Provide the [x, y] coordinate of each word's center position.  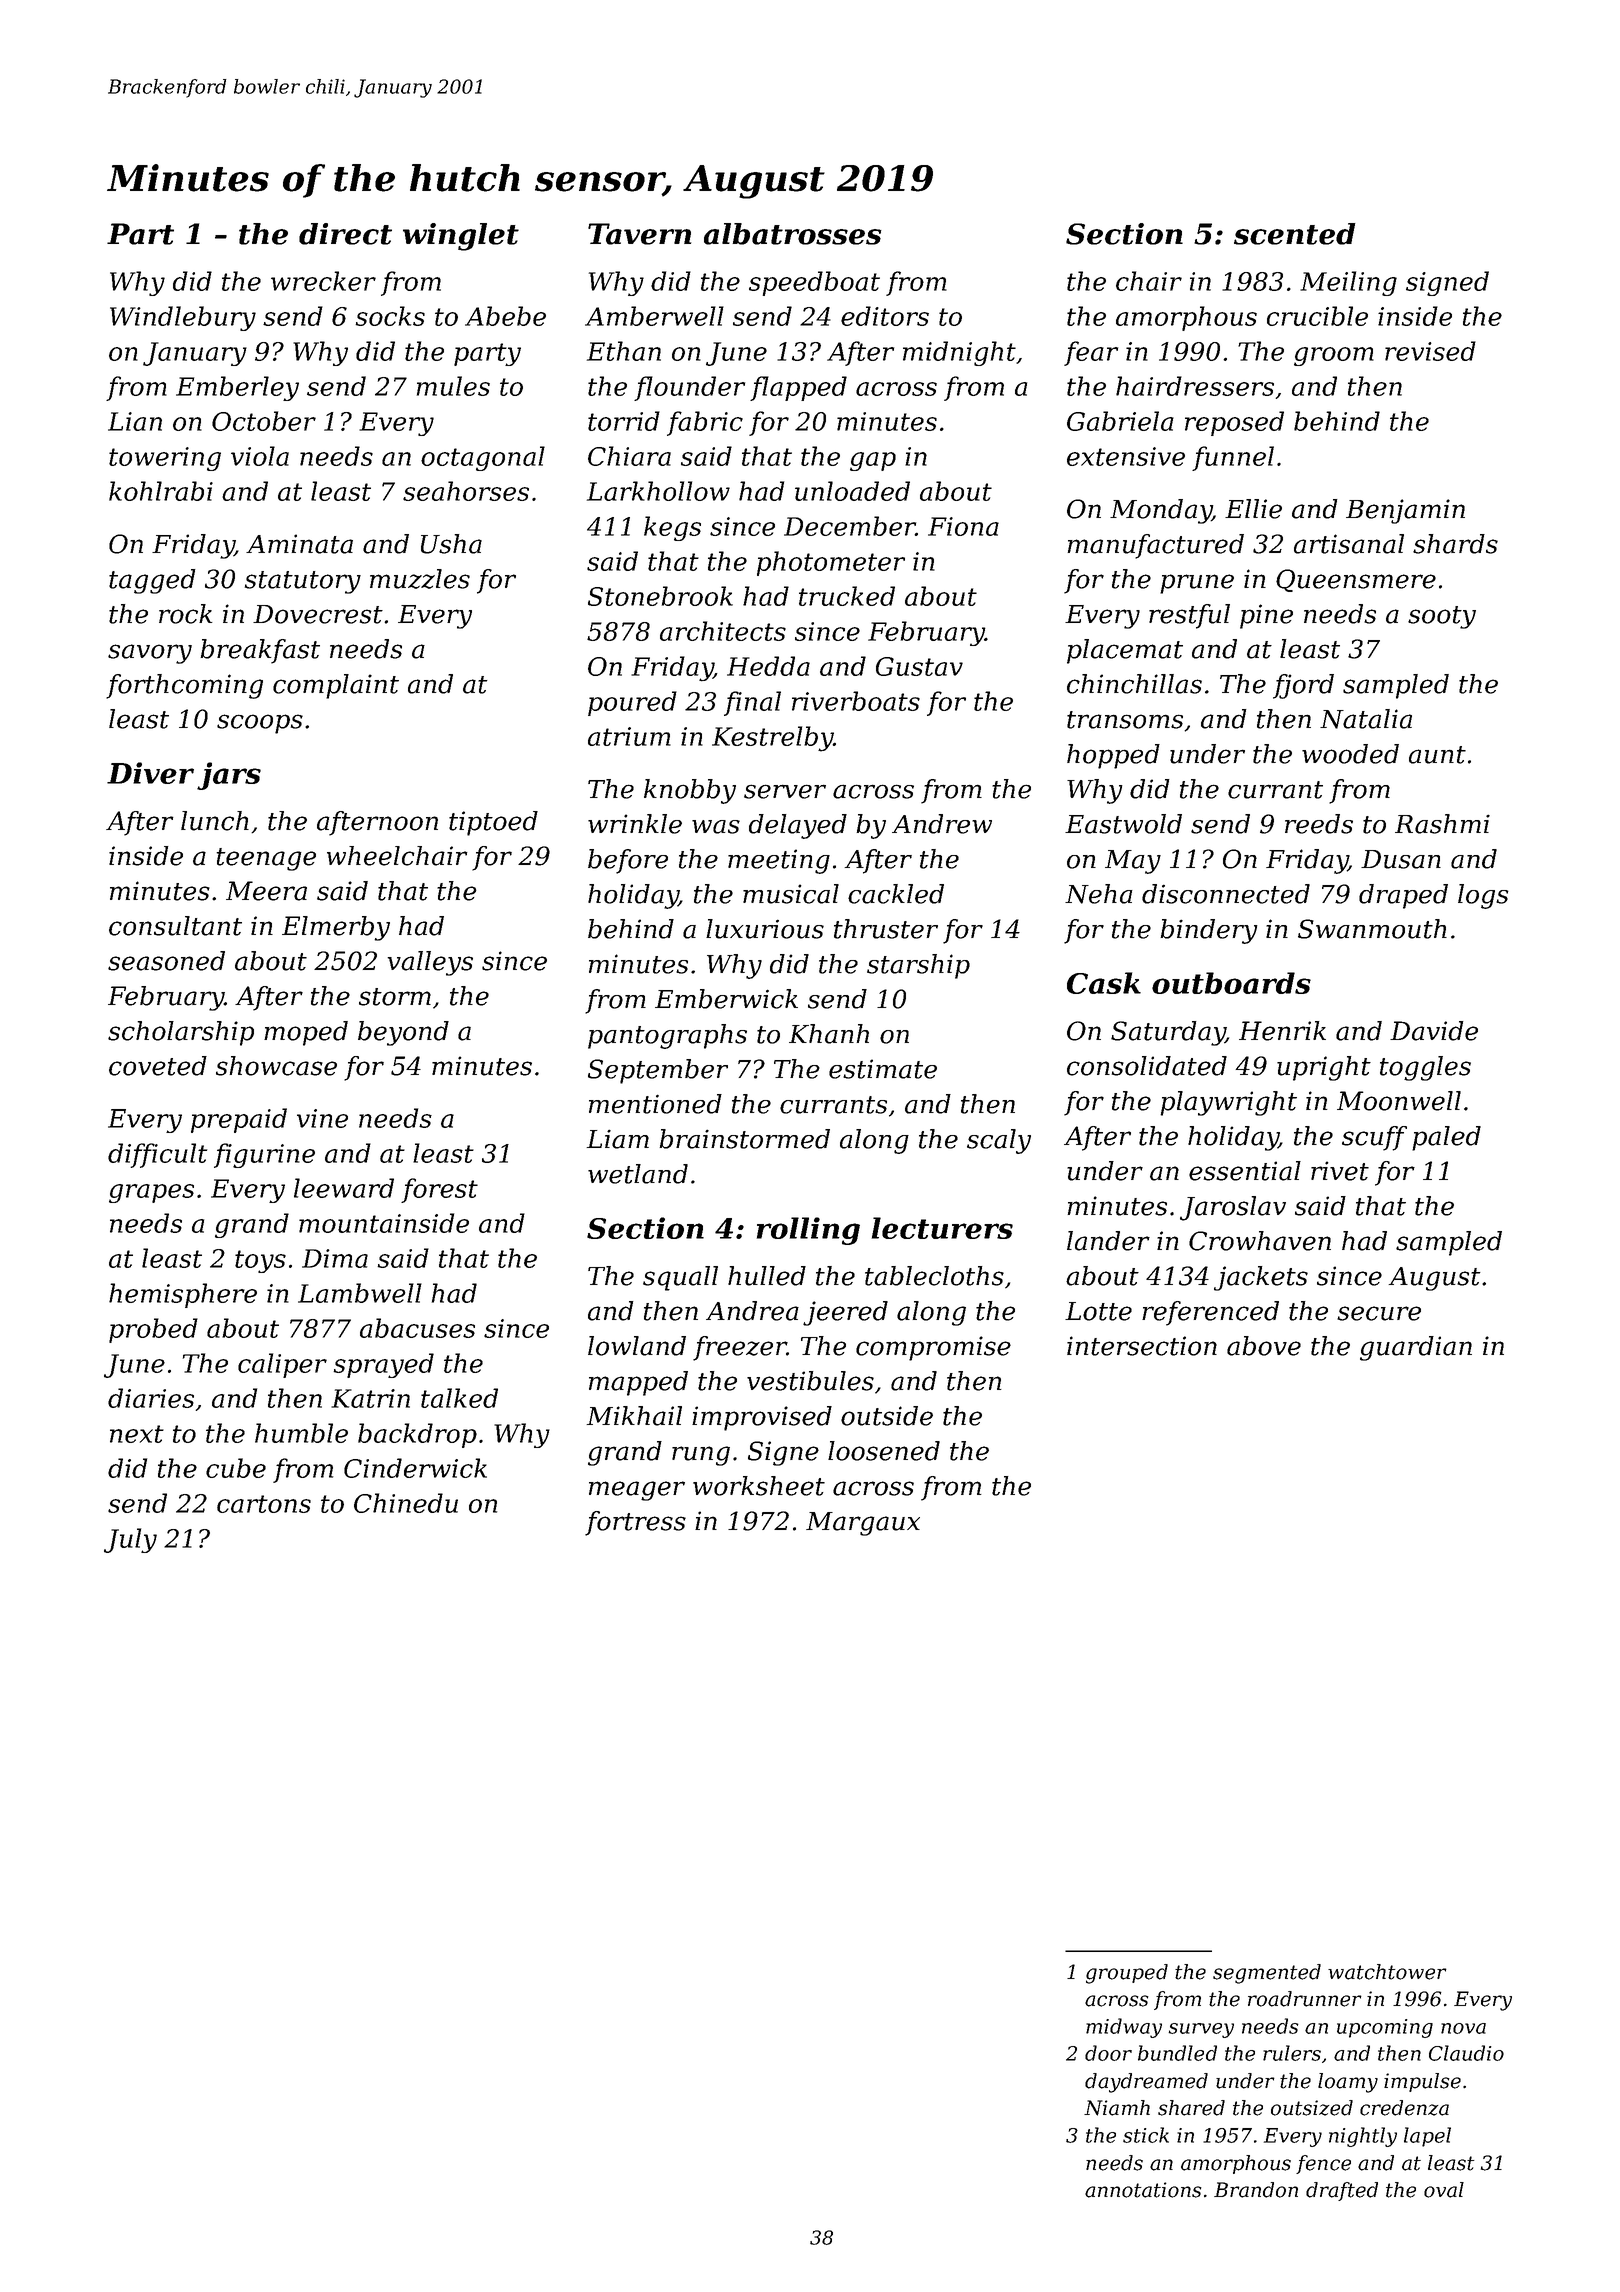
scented [1295, 234]
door [1108, 2053]
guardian [1416, 1348]
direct [345, 234]
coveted [158, 1066]
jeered [845, 1313]
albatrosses [793, 234]
